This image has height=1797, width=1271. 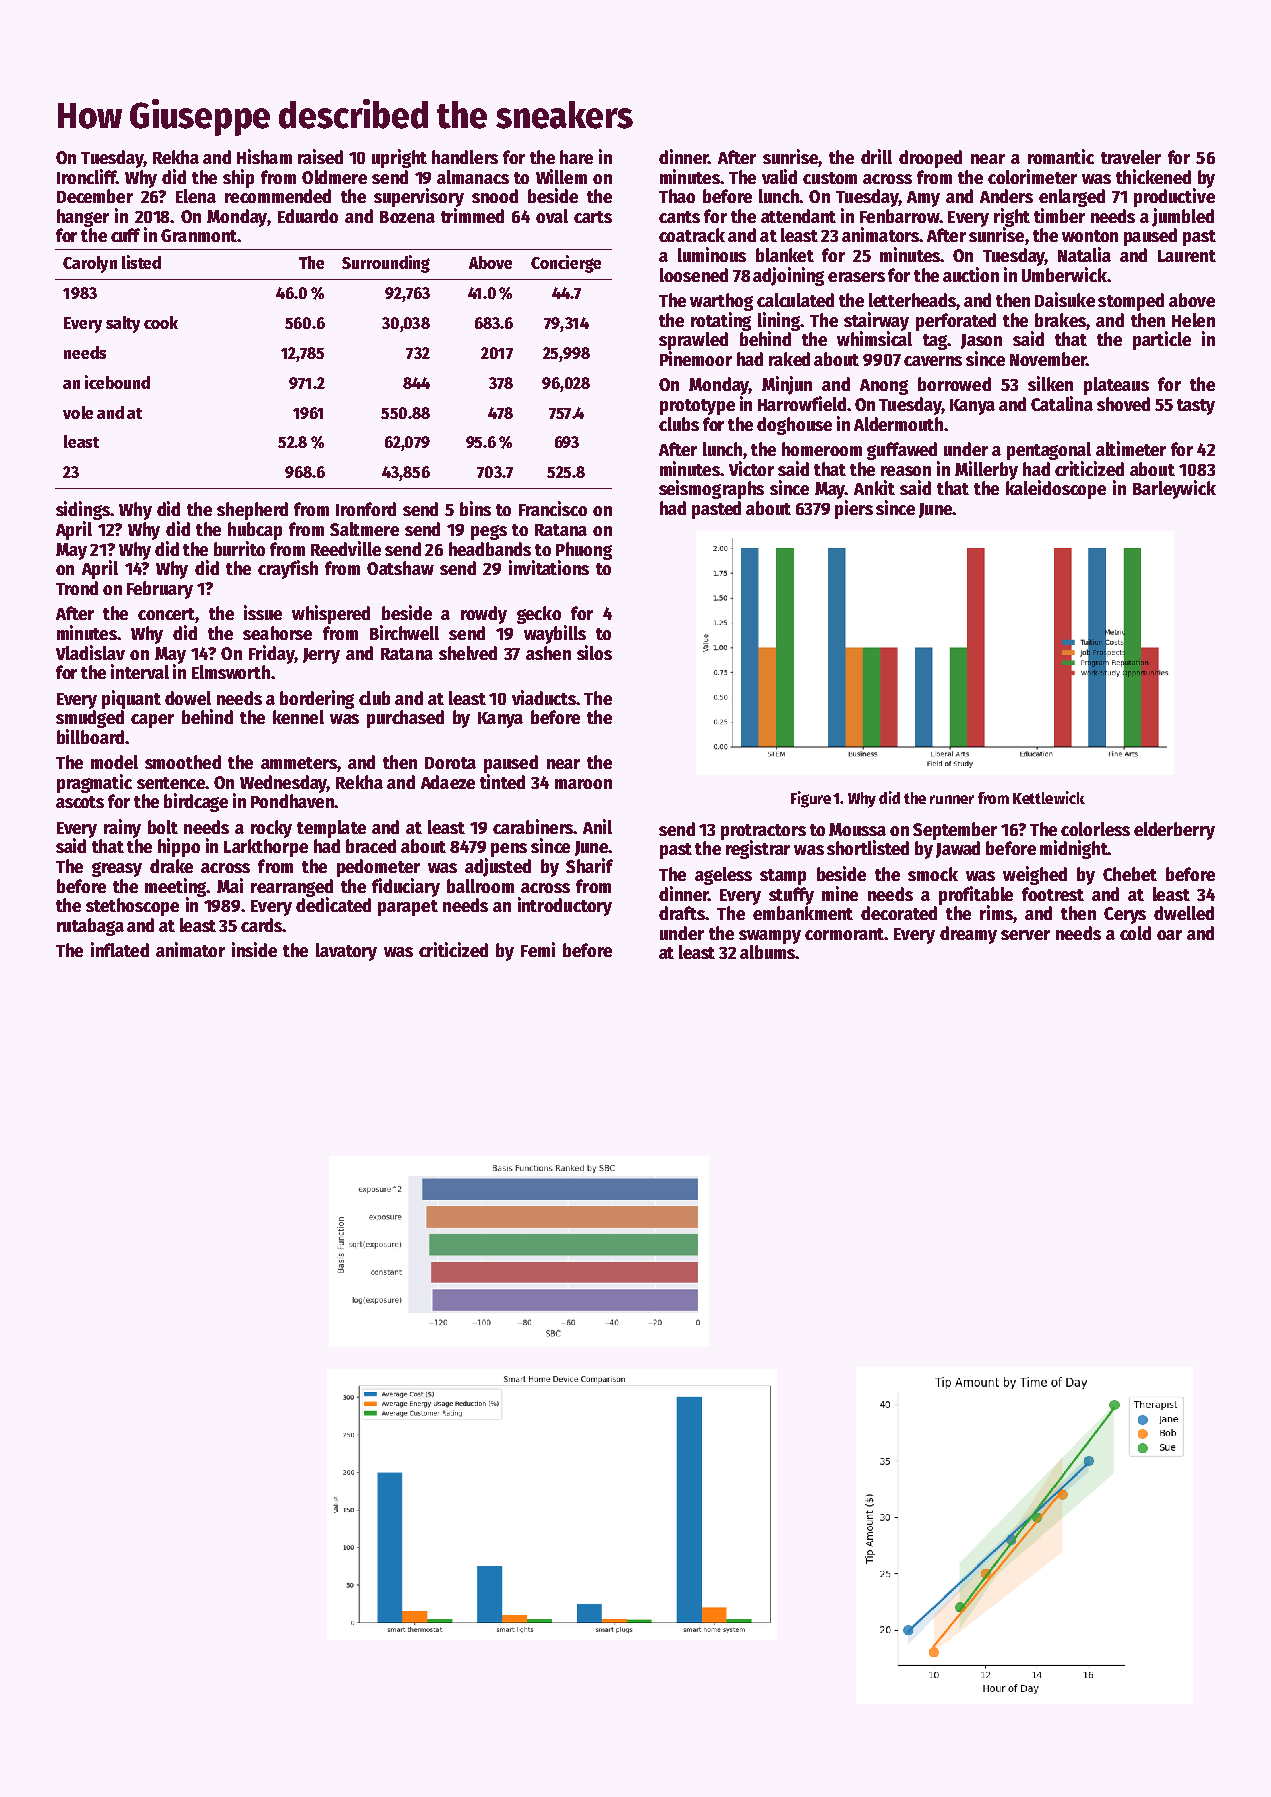 What do you see at coordinates (1006, 196) in the image?
I see `Anders` at bounding box center [1006, 196].
